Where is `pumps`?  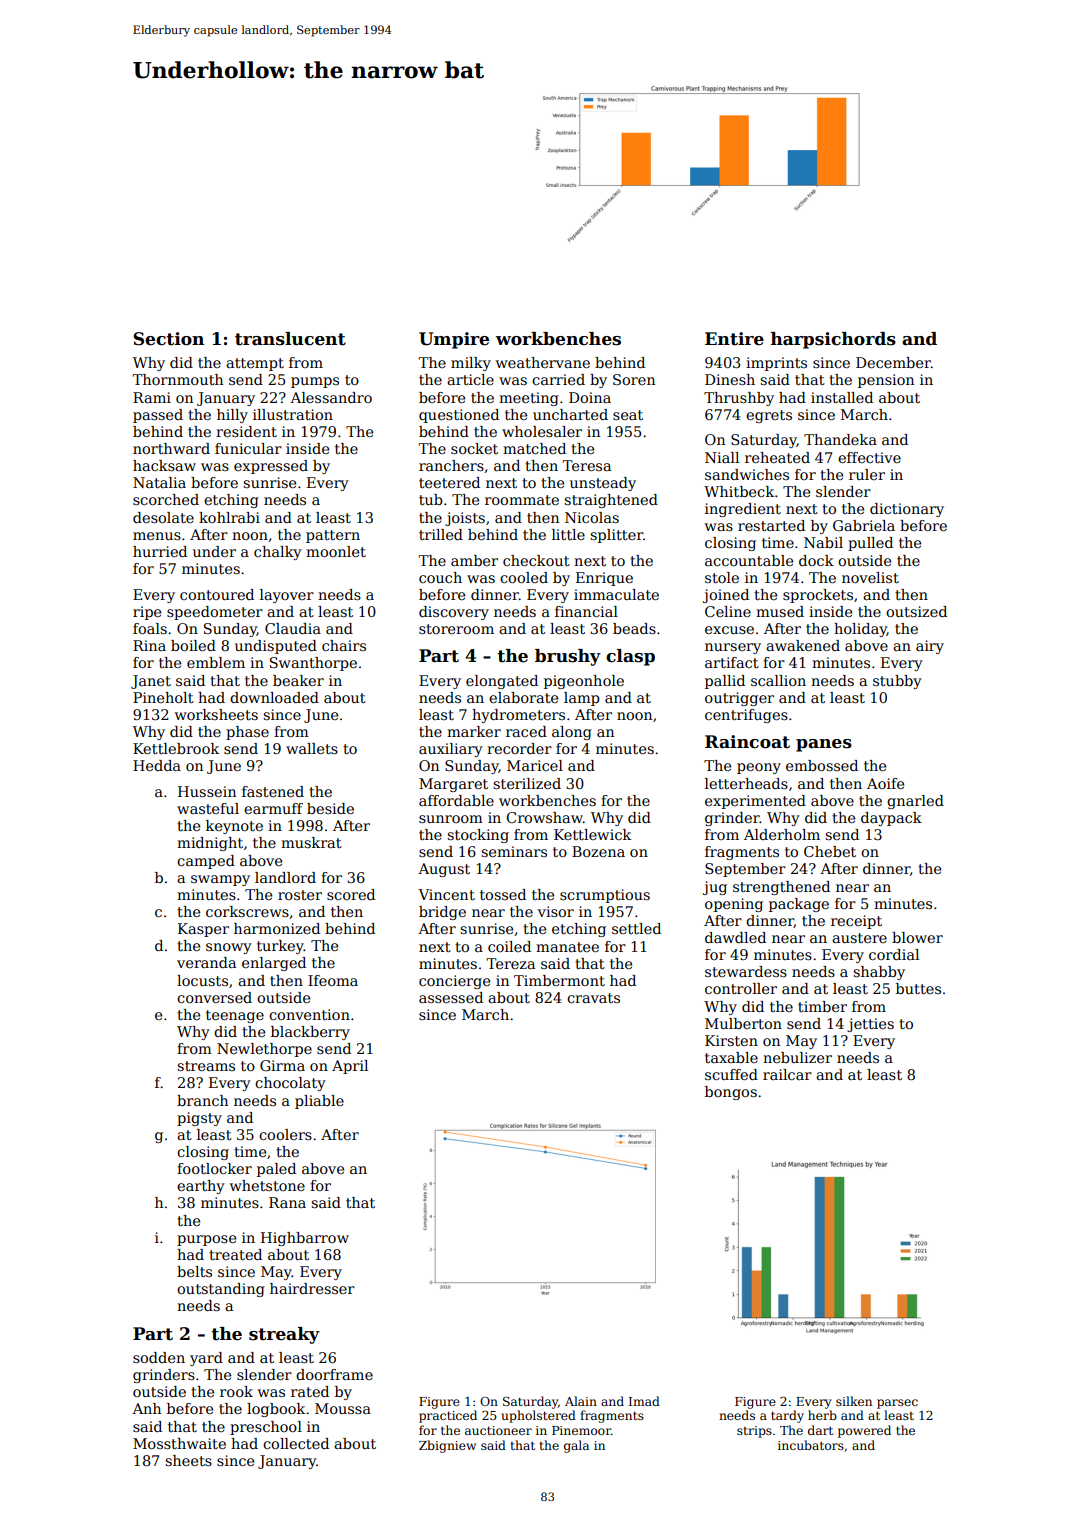
pumps is located at coordinates (315, 382).
